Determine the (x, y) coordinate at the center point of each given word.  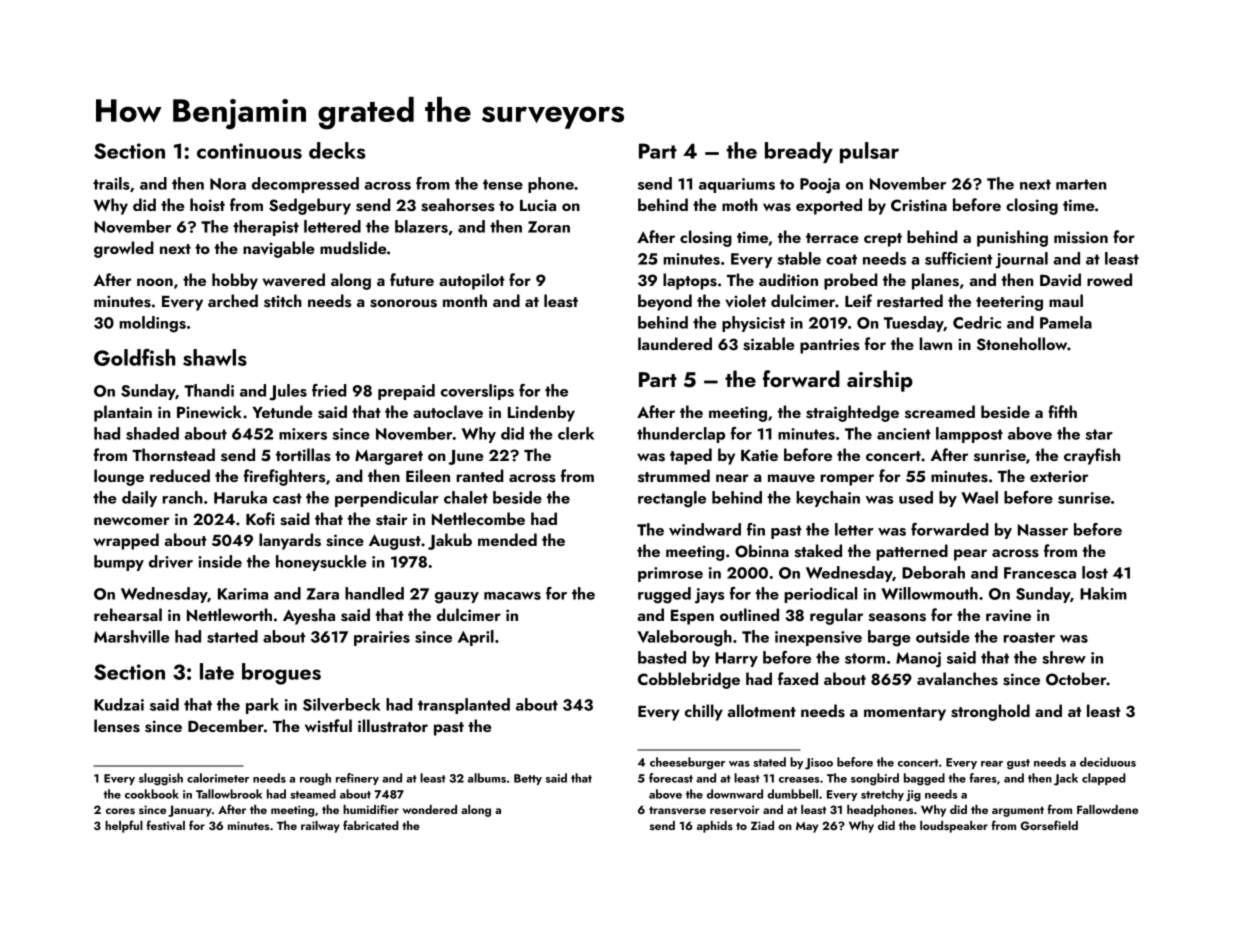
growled (124, 249)
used (916, 497)
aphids (715, 827)
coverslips (477, 392)
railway (320, 827)
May (807, 827)
